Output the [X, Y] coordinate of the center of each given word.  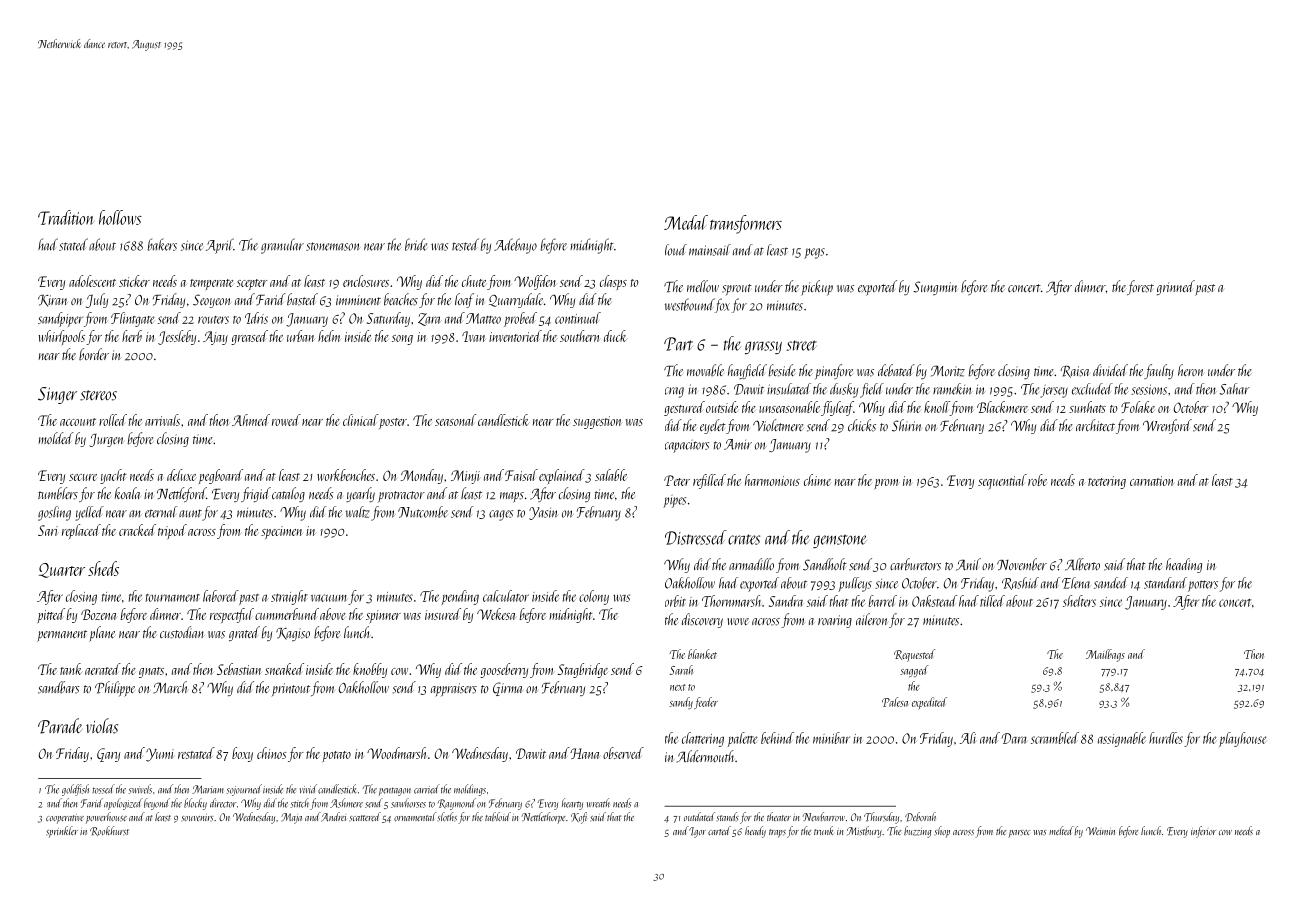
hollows [120, 217]
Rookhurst [109, 831]
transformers [746, 224]
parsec [1019, 834]
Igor [697, 832]
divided [1110, 370]
